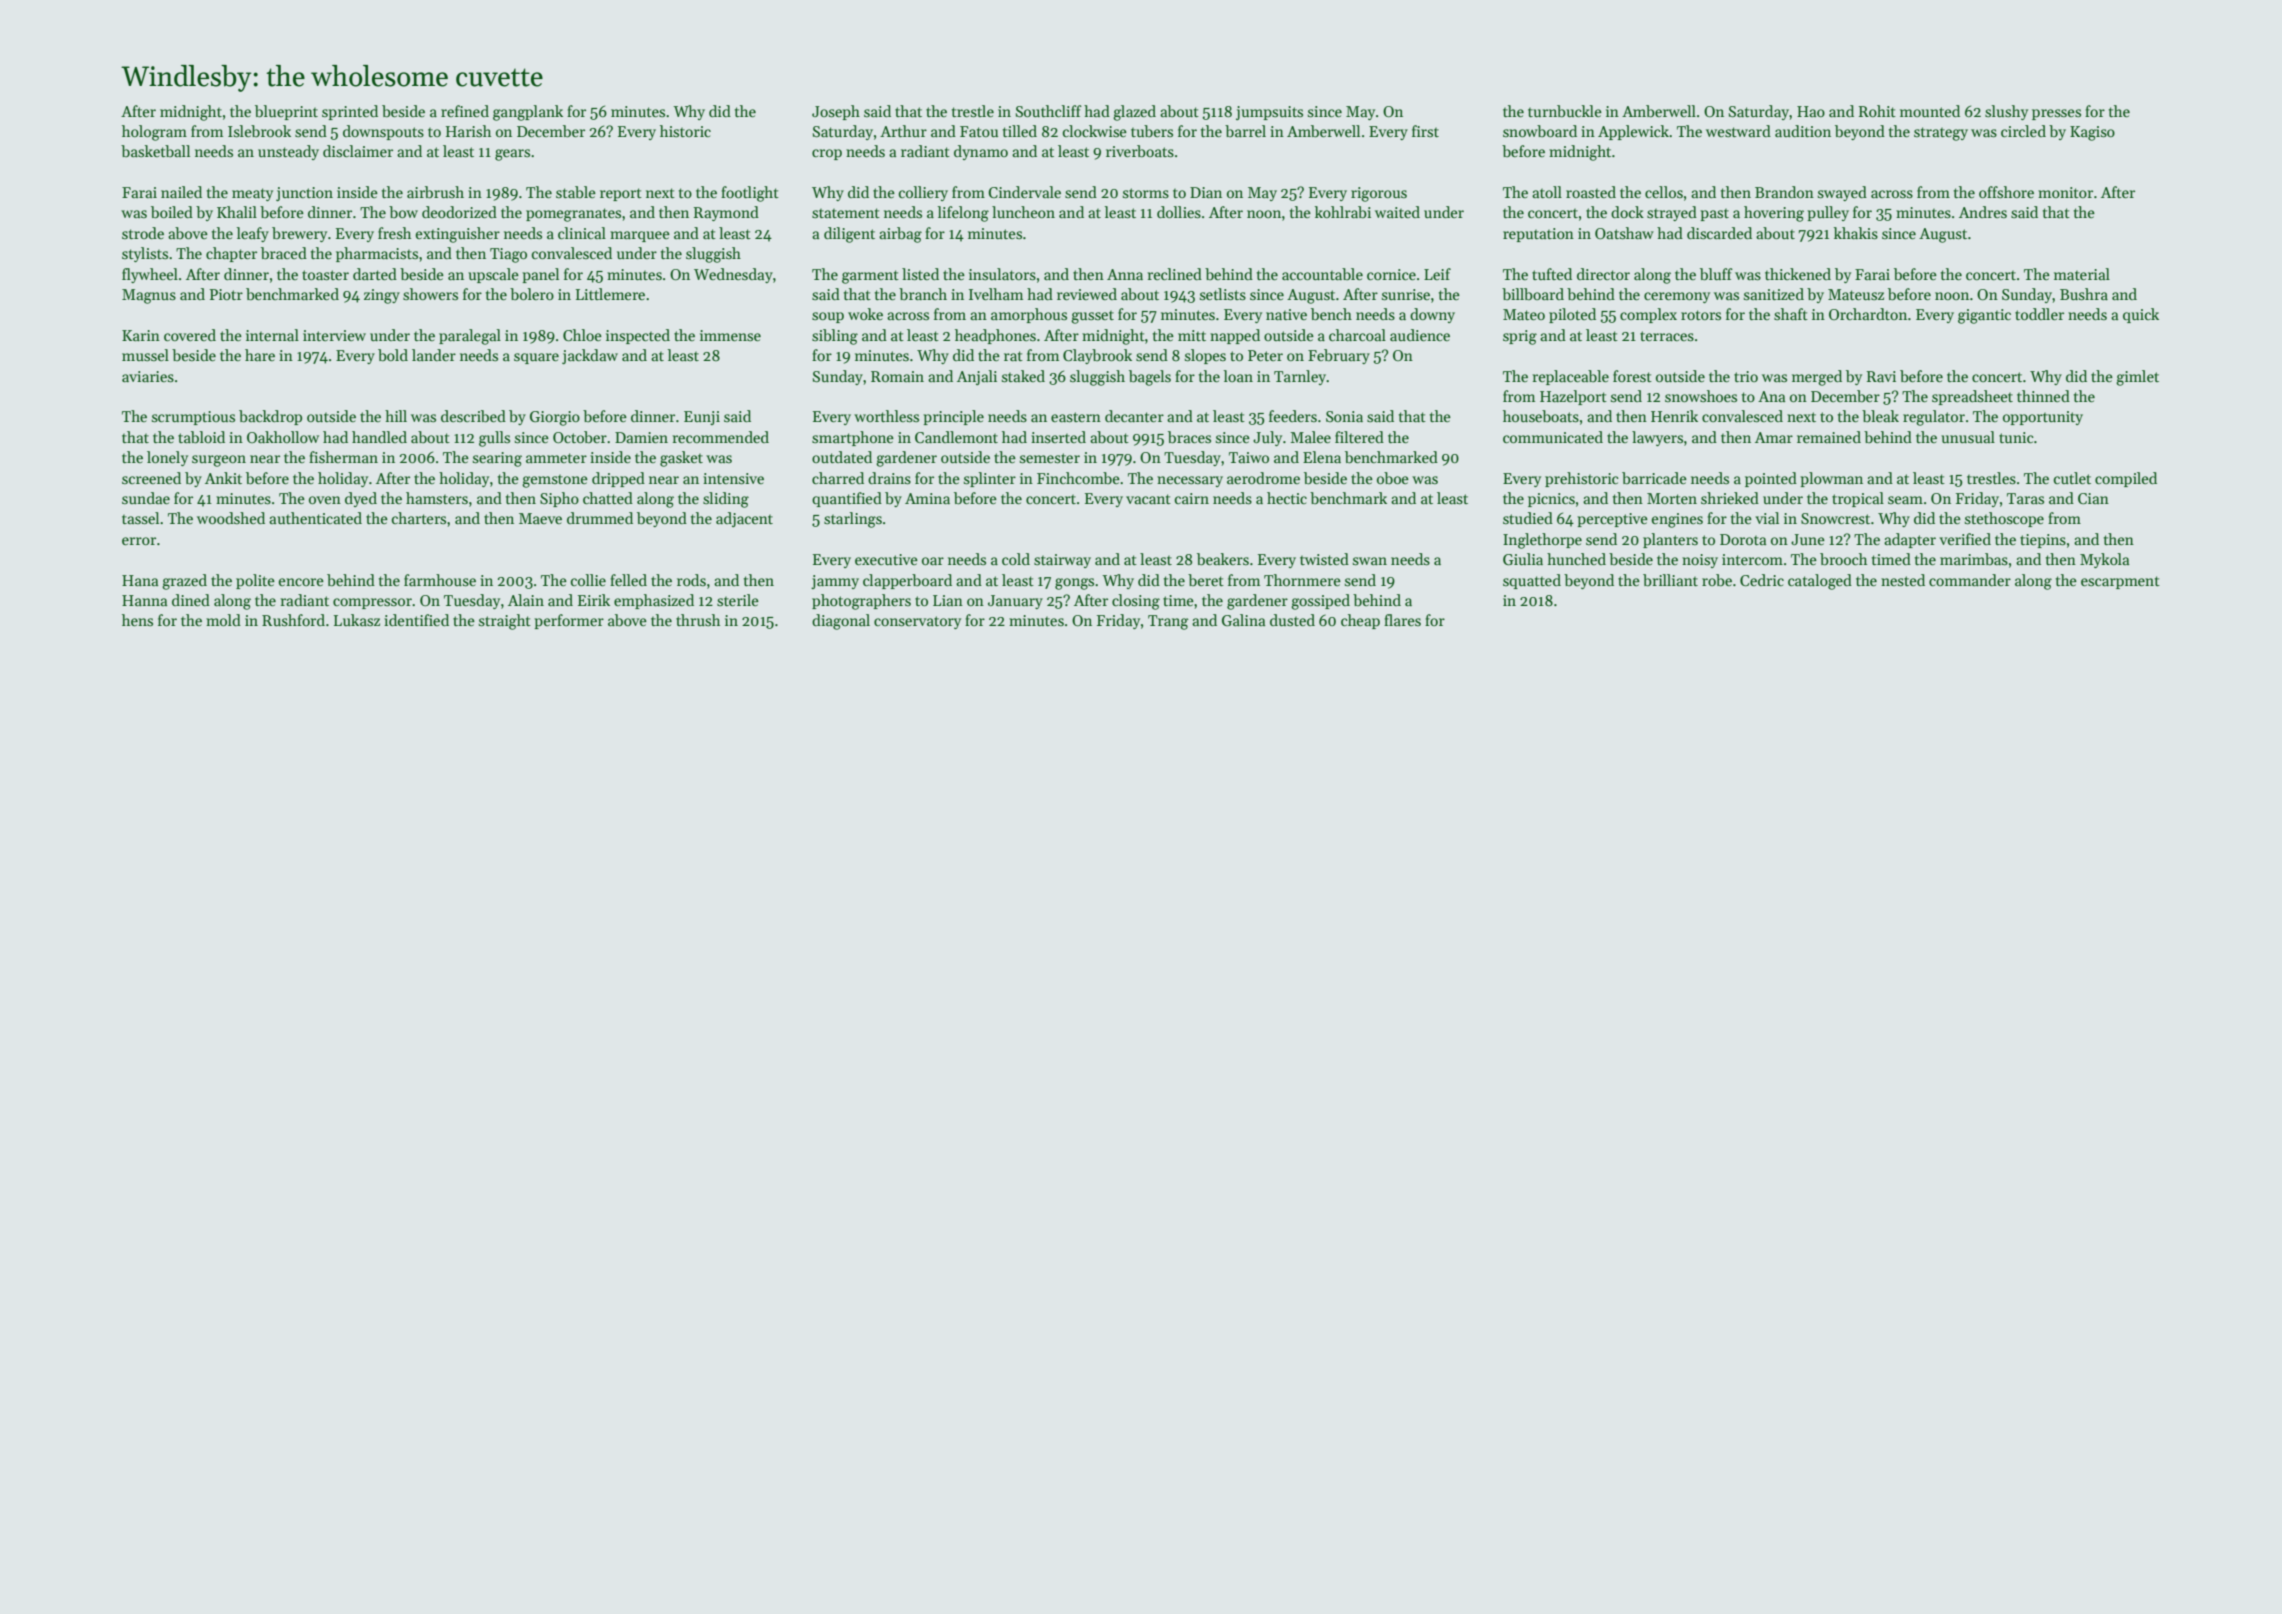  Describe the element at coordinates (512, 155) in the page. I see `gears` at that location.
